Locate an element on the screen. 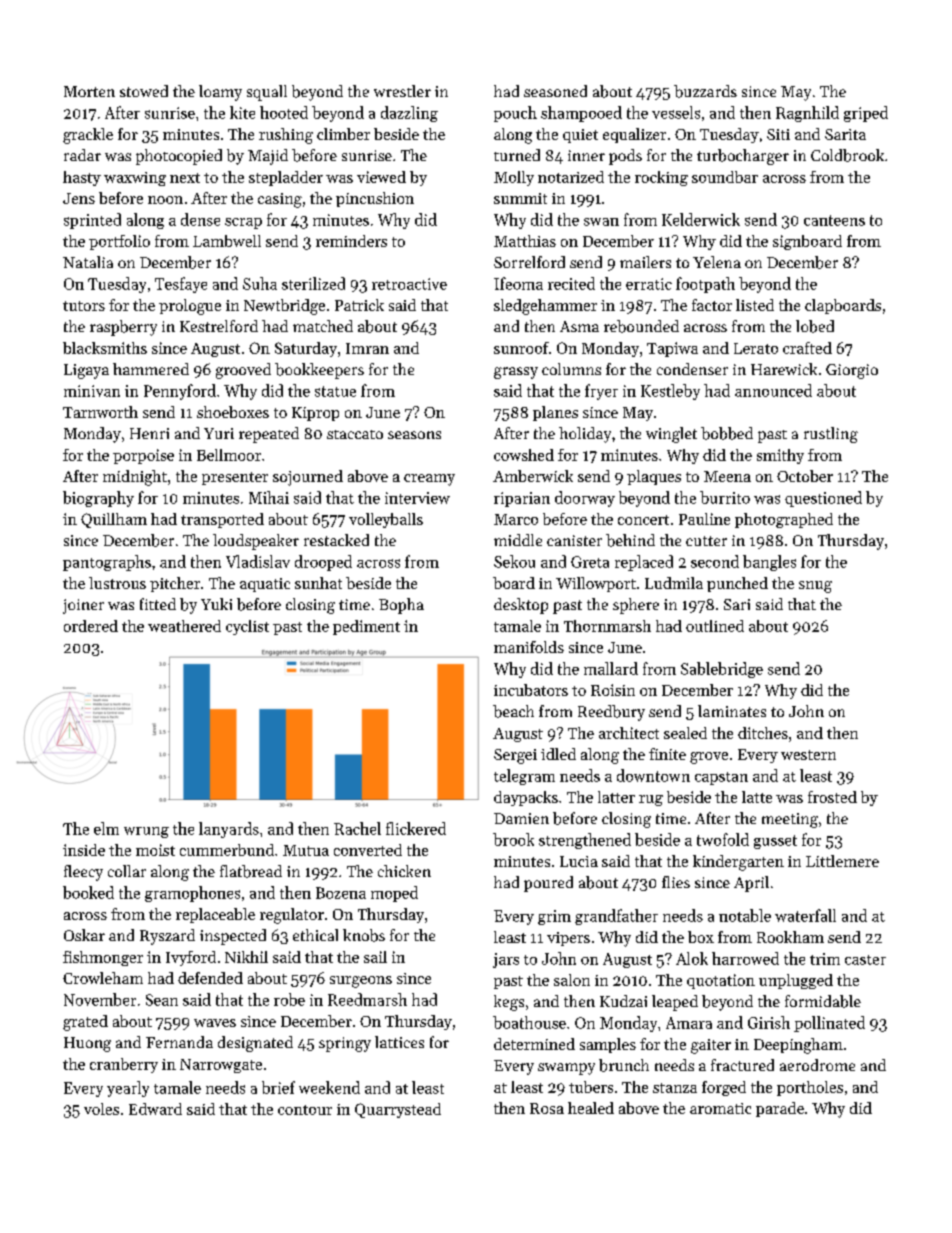 The height and width of the screenshot is (1233, 952). squall is located at coordinates (267, 93).
